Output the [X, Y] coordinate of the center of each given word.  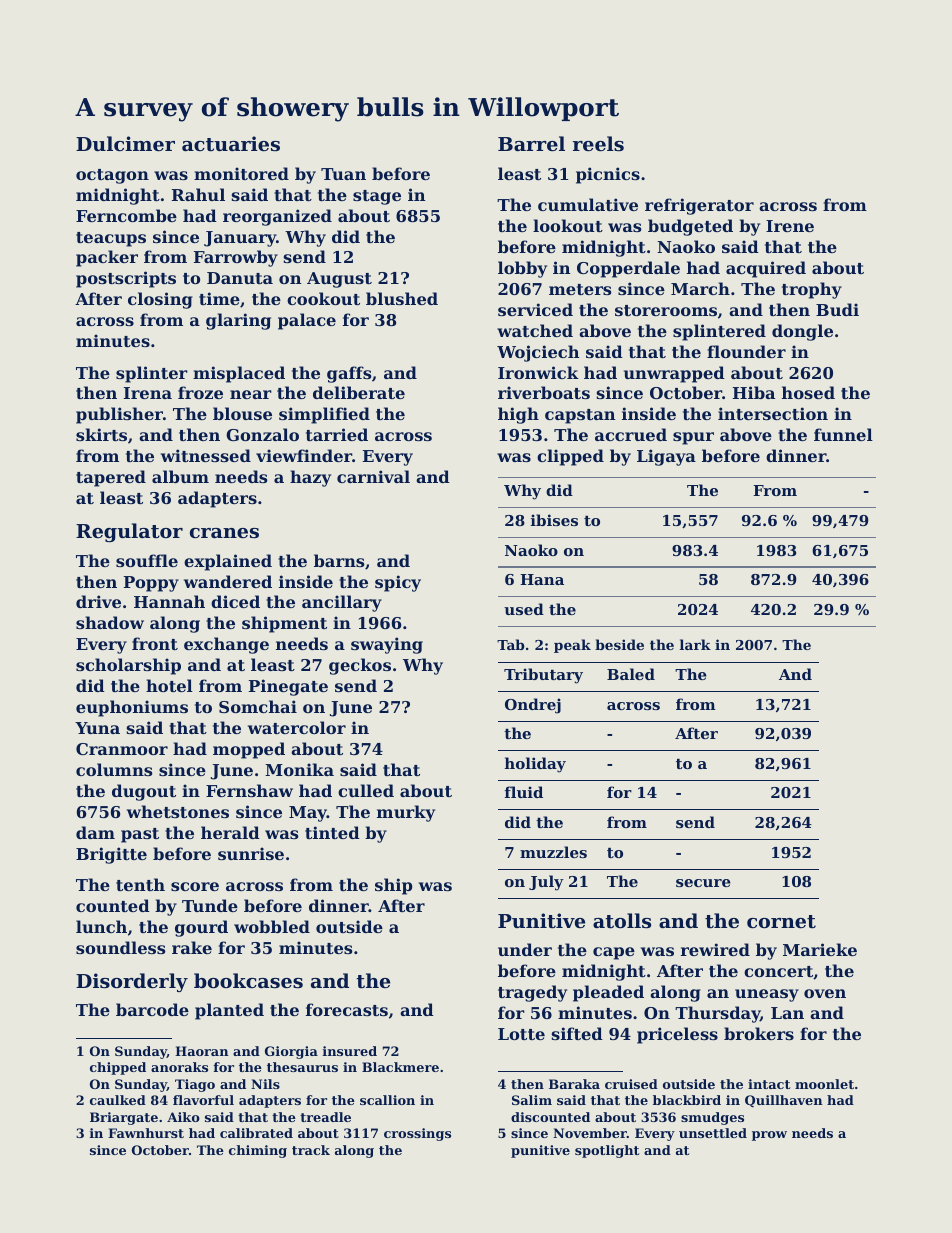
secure [703, 883]
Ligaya [666, 457]
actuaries [231, 143]
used [524, 609]
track [311, 1150]
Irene [790, 226]
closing [160, 300]
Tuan [343, 174]
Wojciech [538, 353]
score [195, 886]
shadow [110, 622]
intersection [773, 413]
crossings [417, 1134]
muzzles [553, 852]
